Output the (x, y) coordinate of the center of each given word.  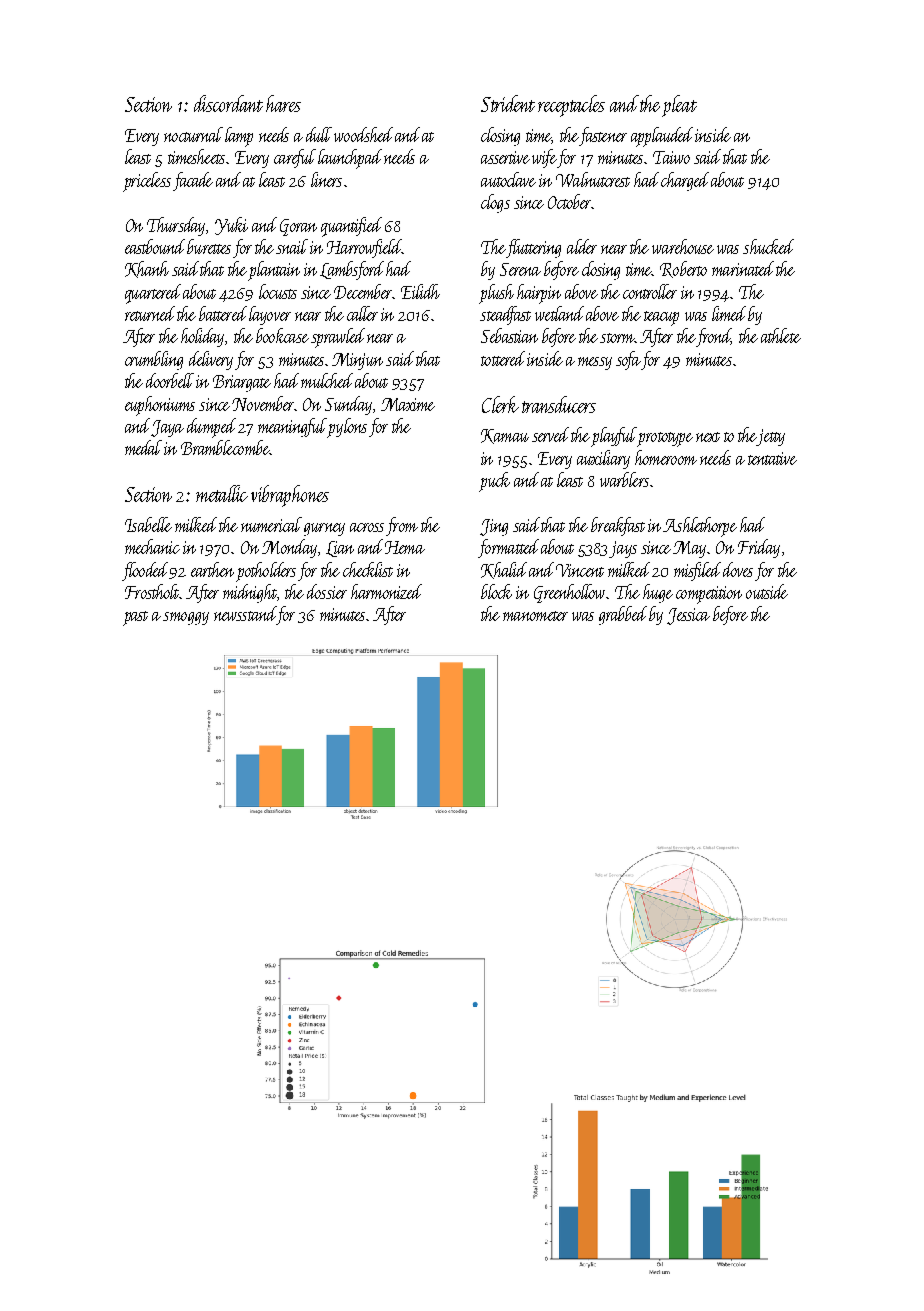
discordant (228, 103)
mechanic (152, 546)
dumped (211, 428)
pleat (679, 106)
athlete (781, 335)
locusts (278, 291)
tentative (772, 458)
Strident (508, 103)
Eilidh (420, 291)
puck (494, 482)
